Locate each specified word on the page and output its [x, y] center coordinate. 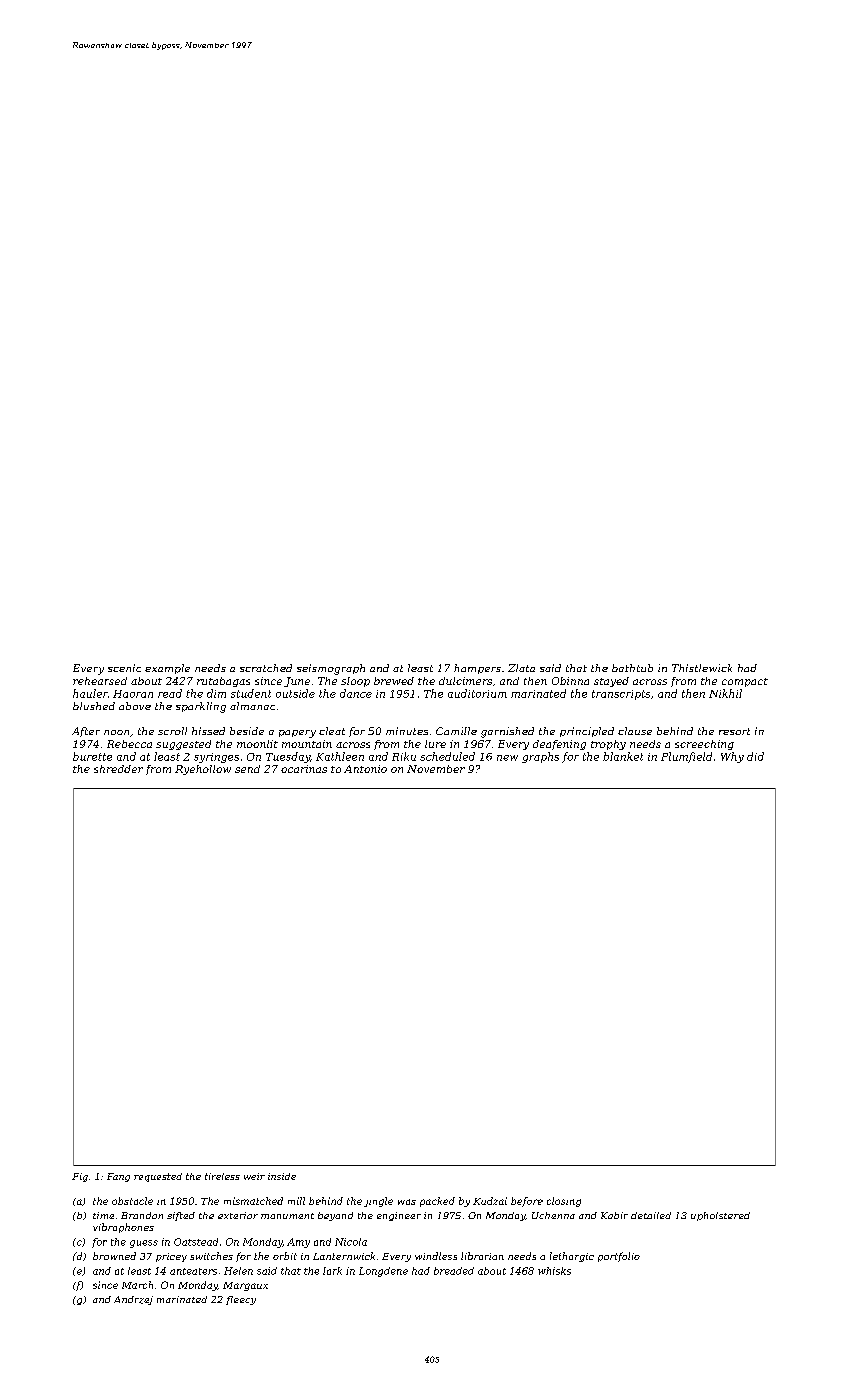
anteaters [193, 1271]
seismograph [331, 669]
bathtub [632, 668]
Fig [80, 1177]
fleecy [241, 1300]
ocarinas [304, 769]
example [167, 669]
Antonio [365, 769]
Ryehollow [203, 770]
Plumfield [686, 757]
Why [732, 757]
